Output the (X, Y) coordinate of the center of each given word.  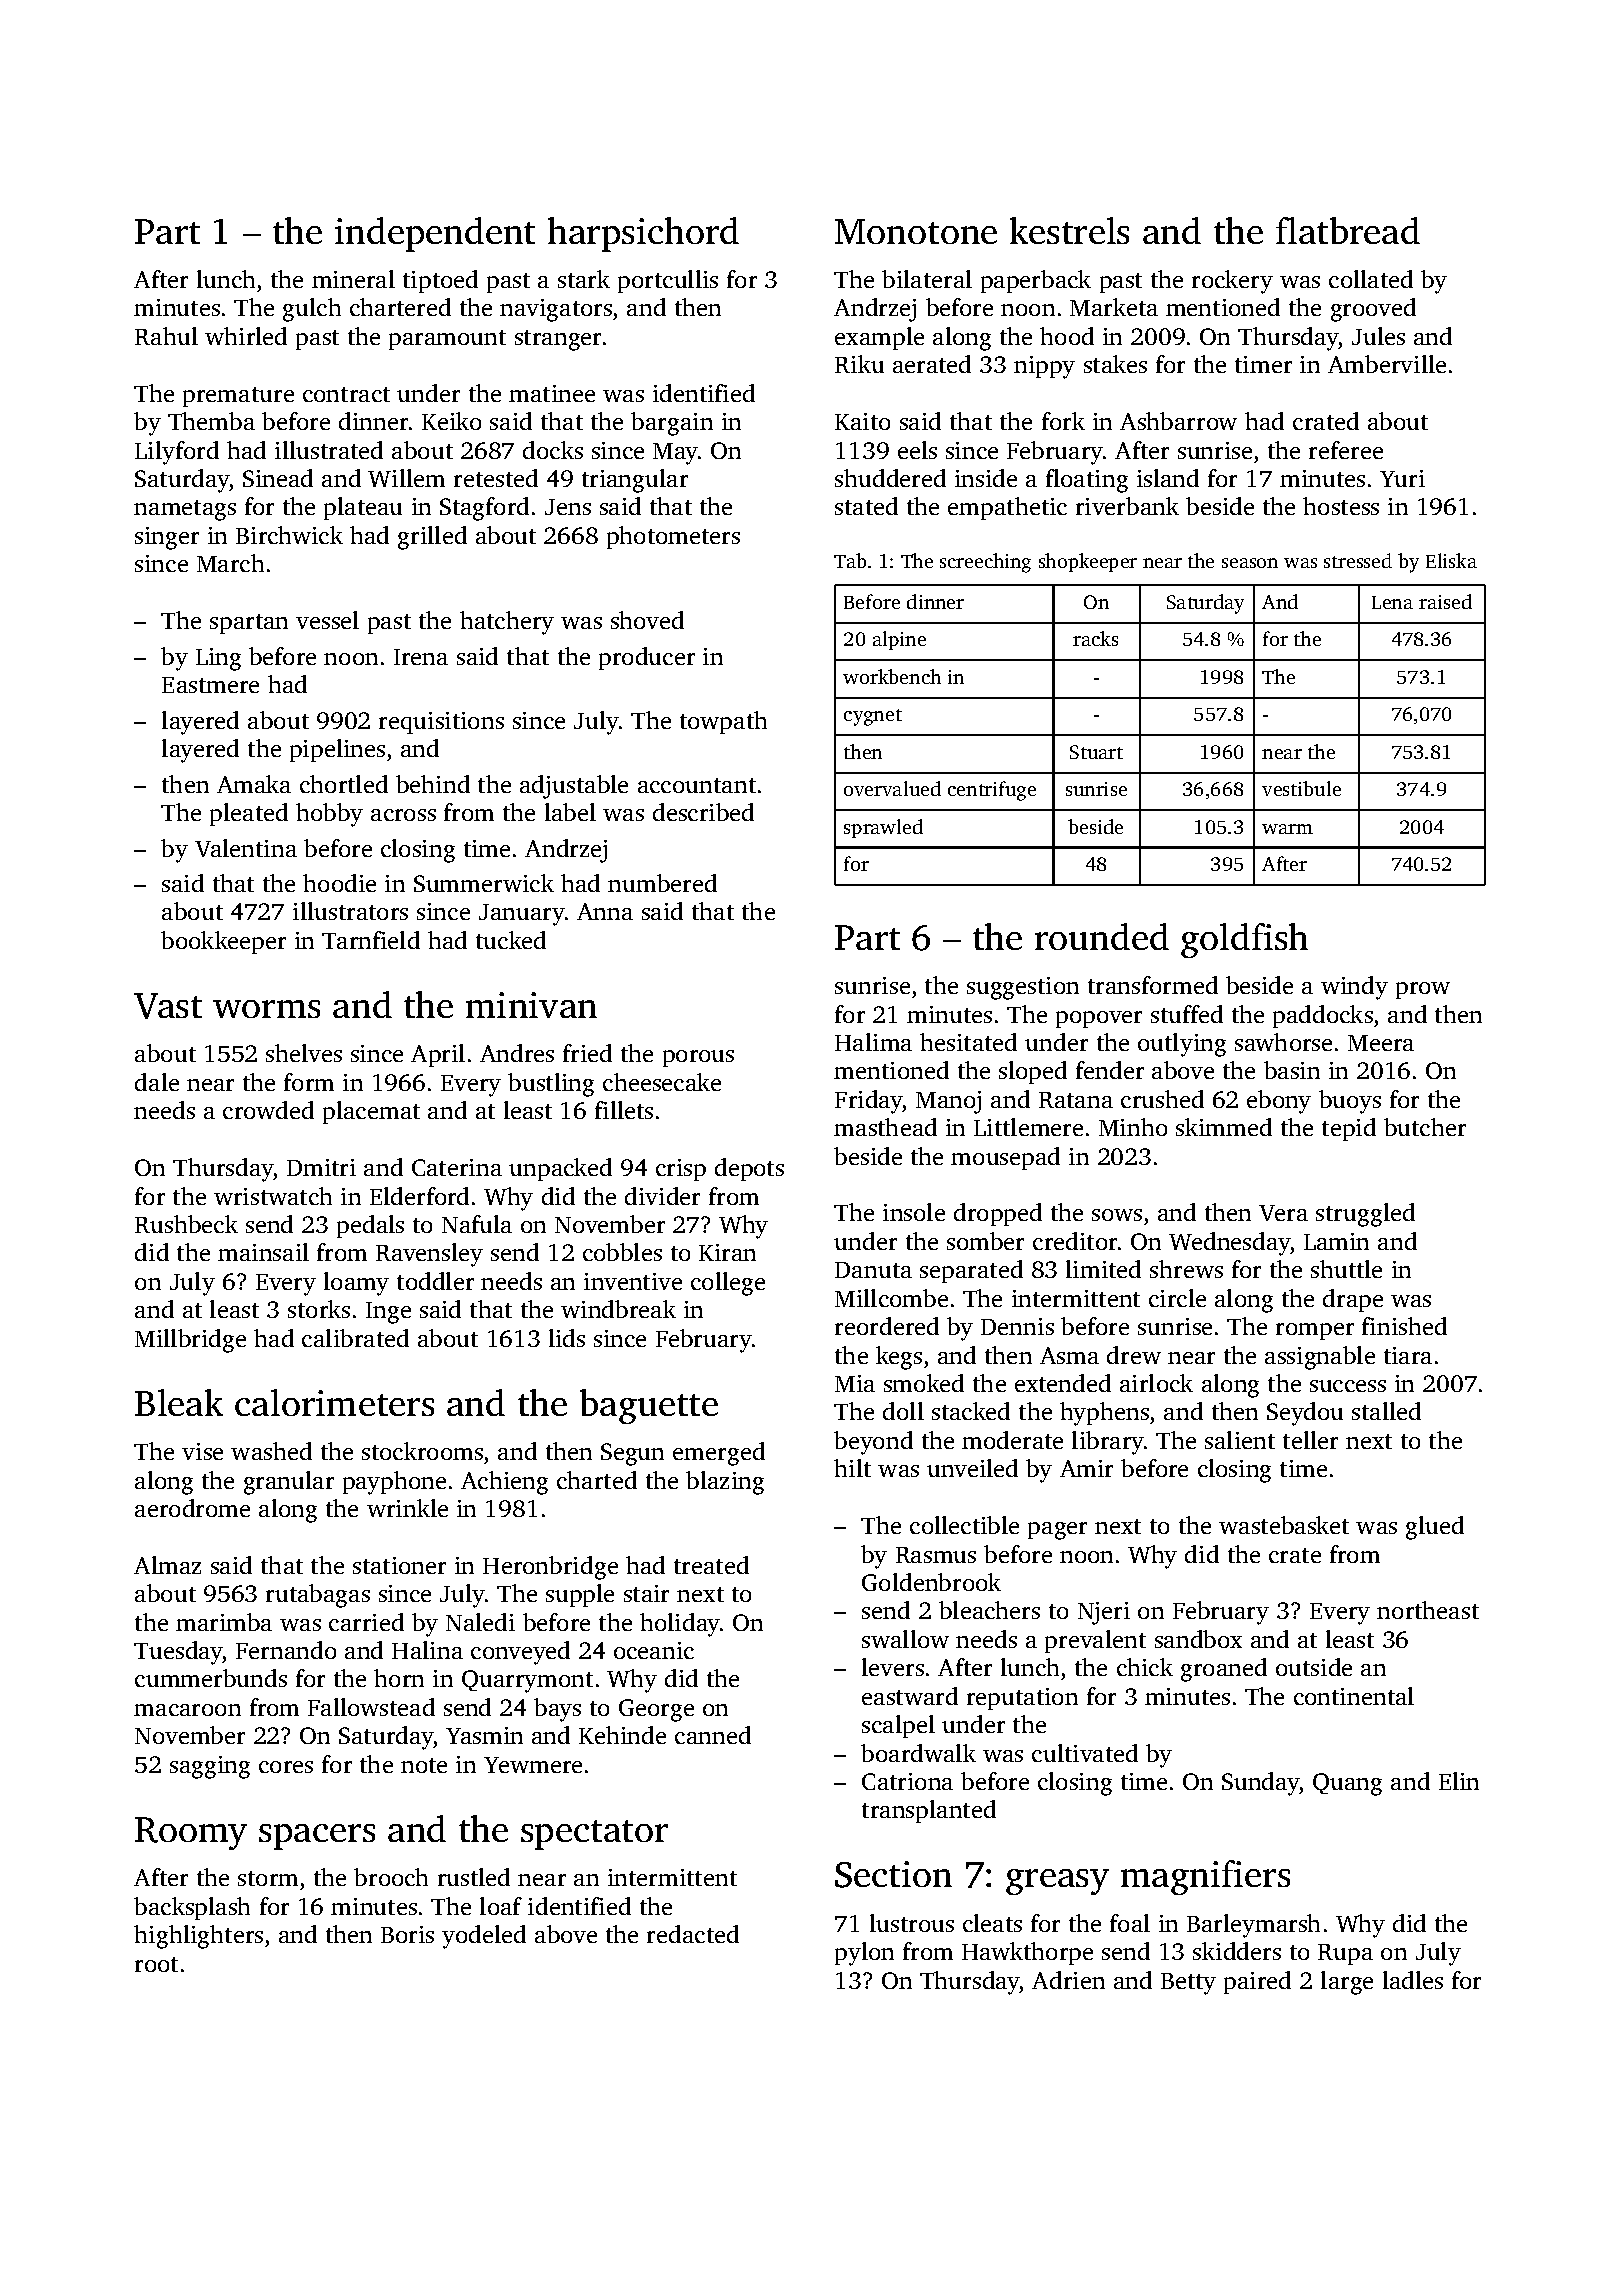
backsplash (192, 1908)
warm (1287, 829)
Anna (605, 911)
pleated (249, 814)
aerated (932, 364)
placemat (371, 1112)
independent (435, 234)
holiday (680, 1625)
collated (1371, 279)
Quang (1347, 1784)
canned (713, 1735)
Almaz (167, 1565)
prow (1423, 990)
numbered (662, 883)
